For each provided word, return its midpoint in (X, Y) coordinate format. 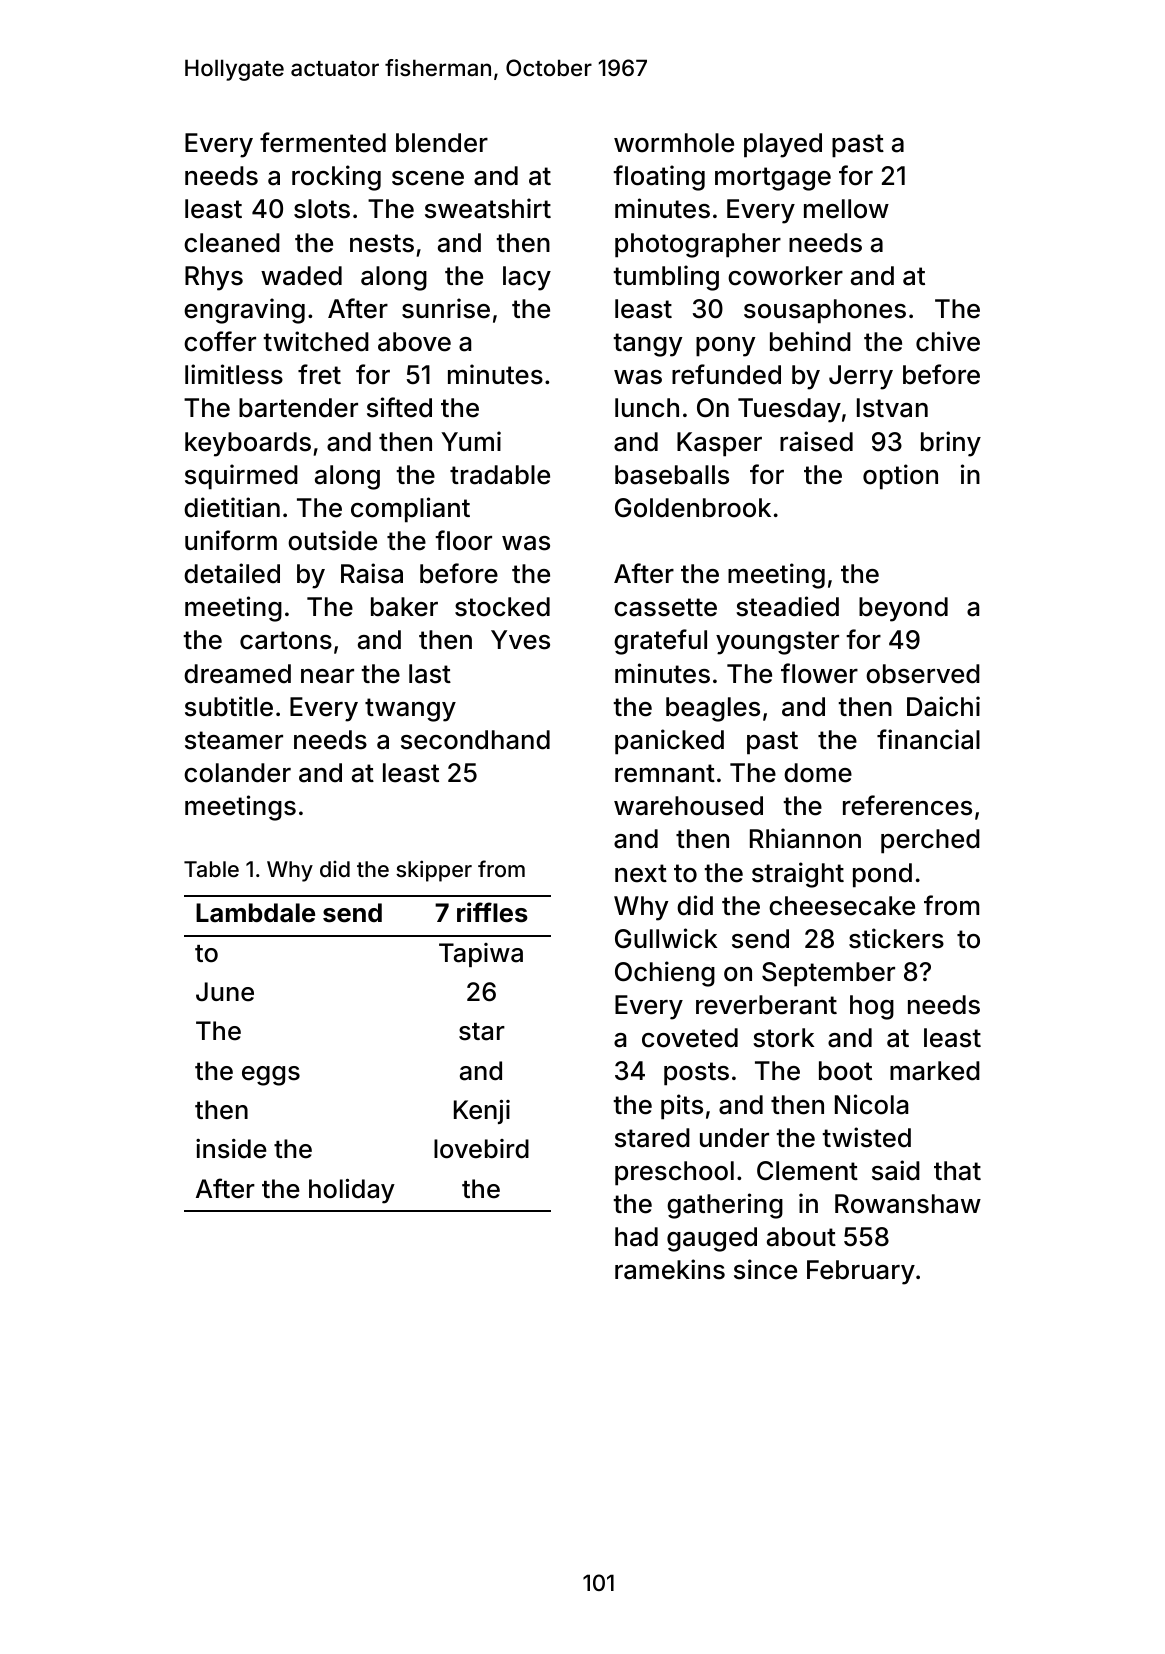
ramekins (670, 1269)
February (861, 1272)
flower (819, 673)
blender (442, 143)
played (783, 145)
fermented (323, 142)
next (641, 873)
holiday (352, 1191)
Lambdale (255, 912)
